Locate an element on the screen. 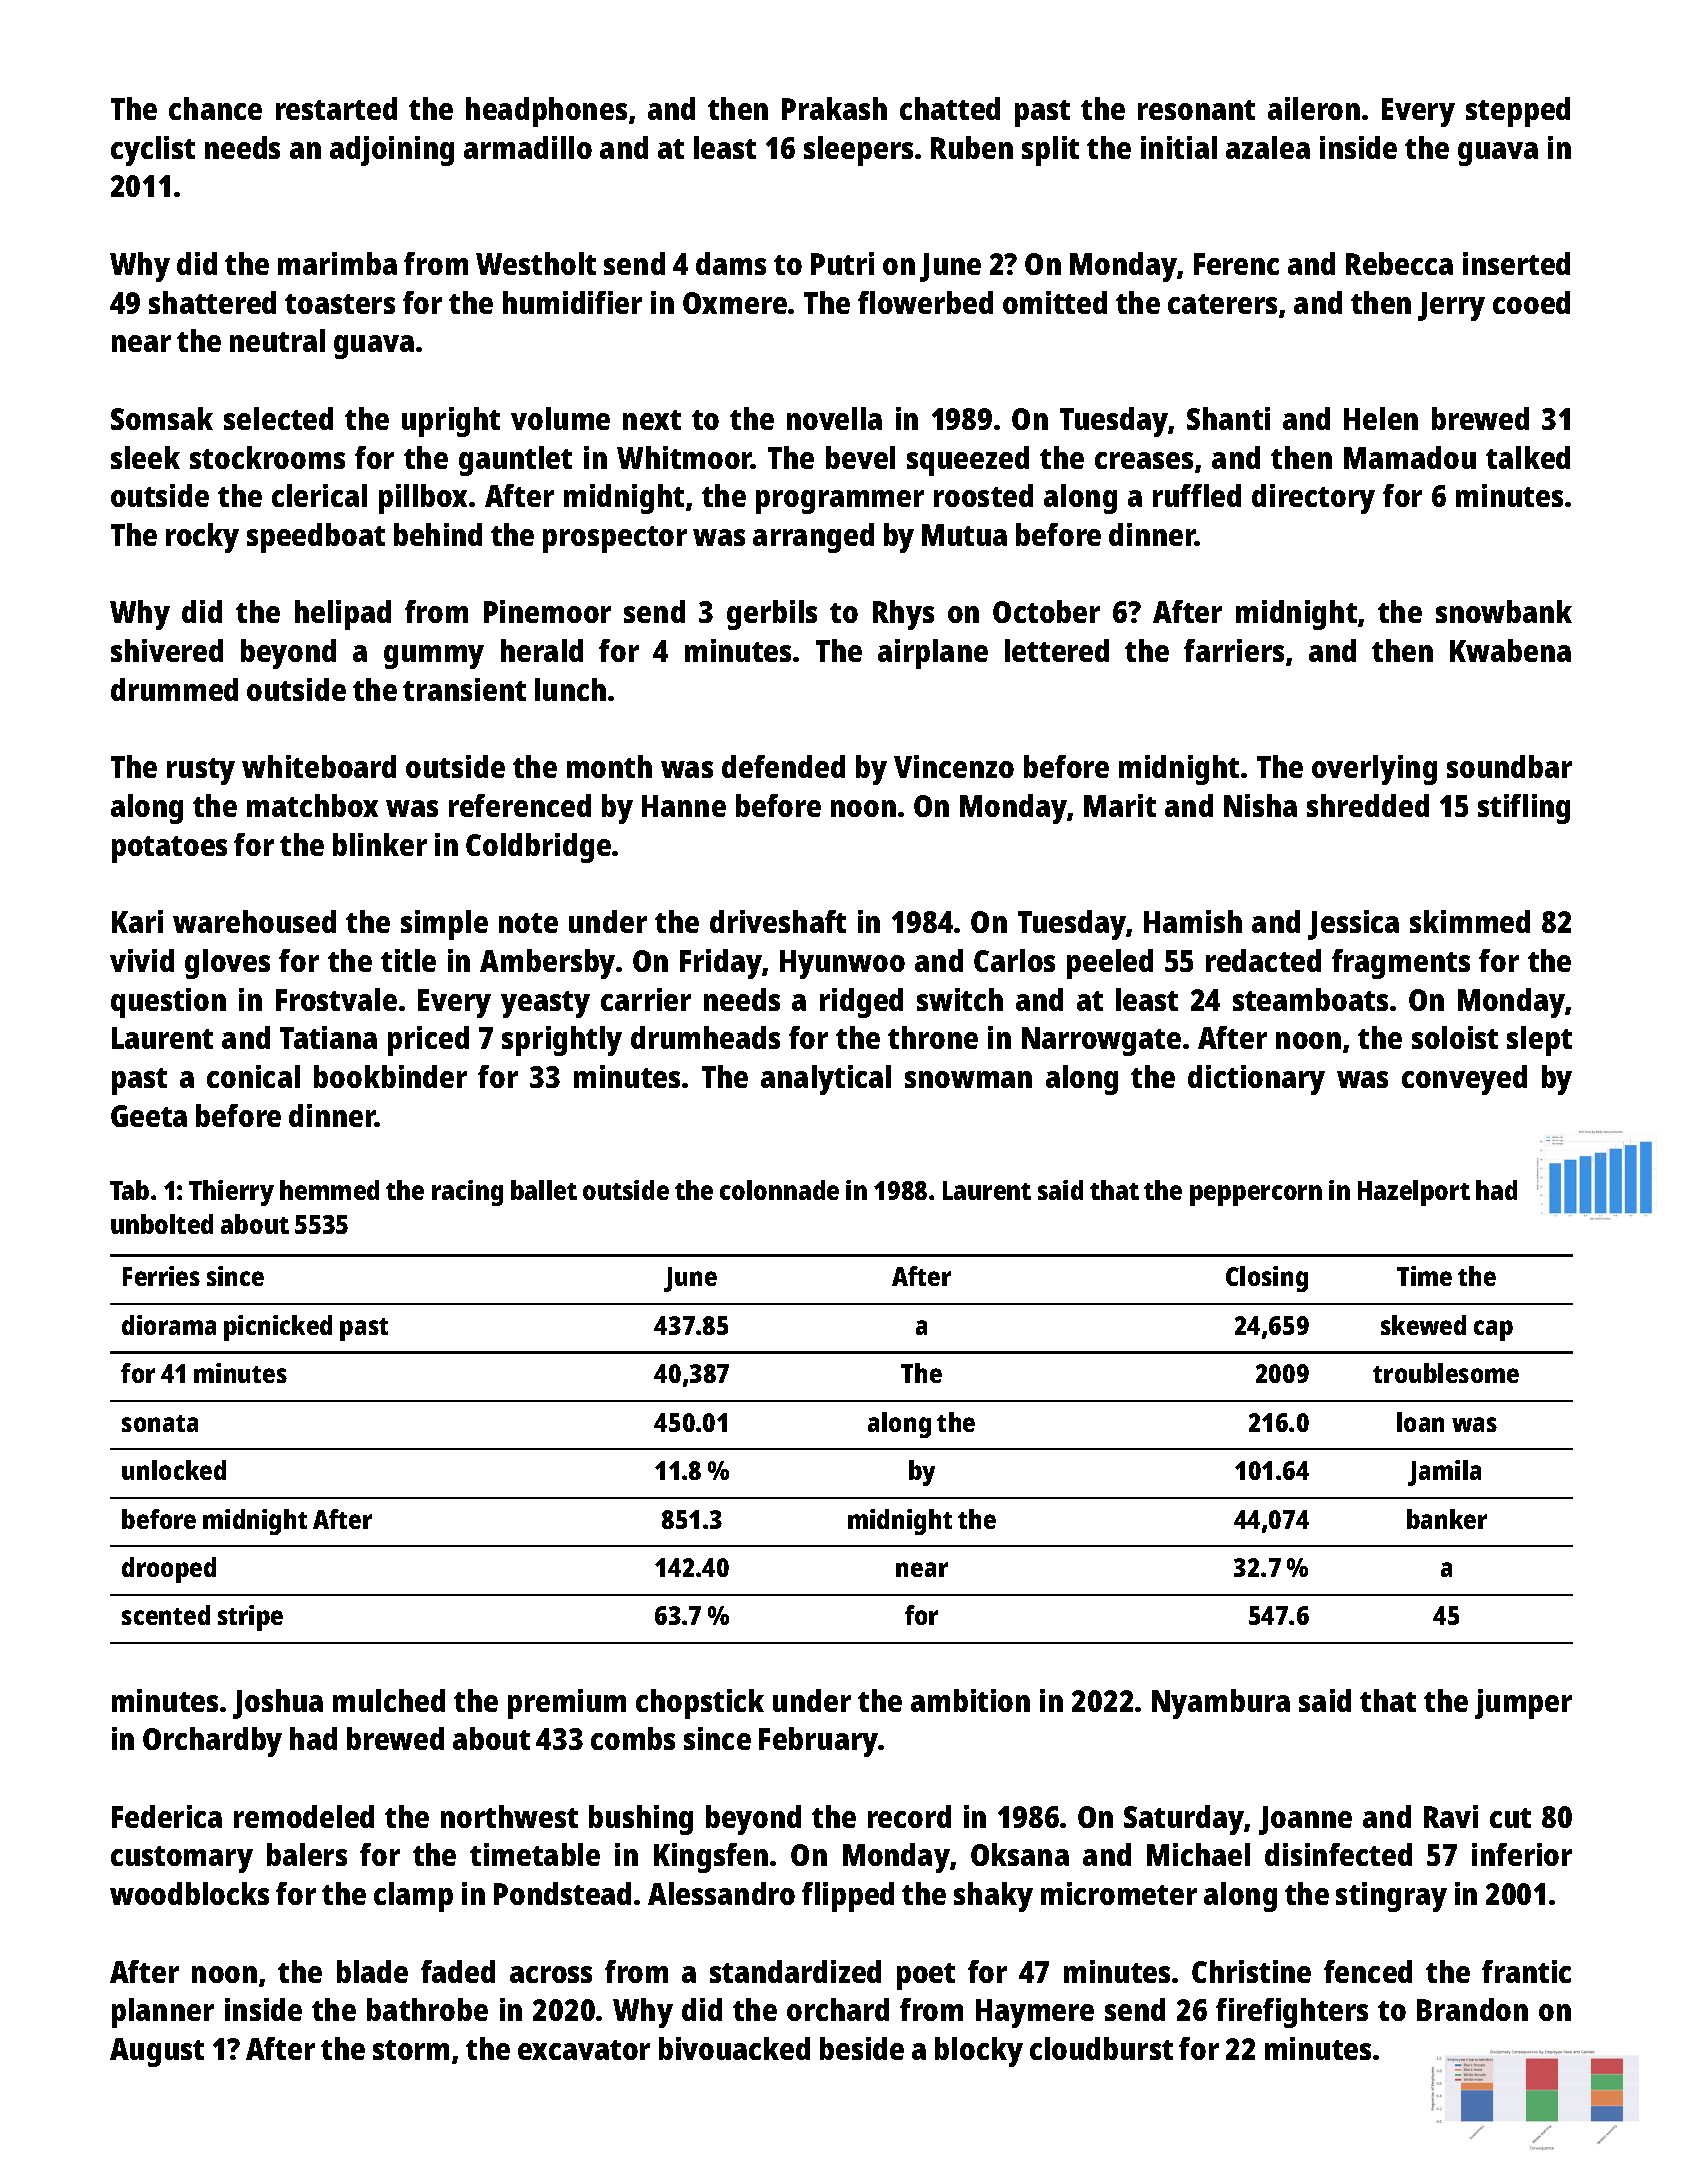 The height and width of the screenshot is (2178, 1683). stripe is located at coordinates (250, 1618).
